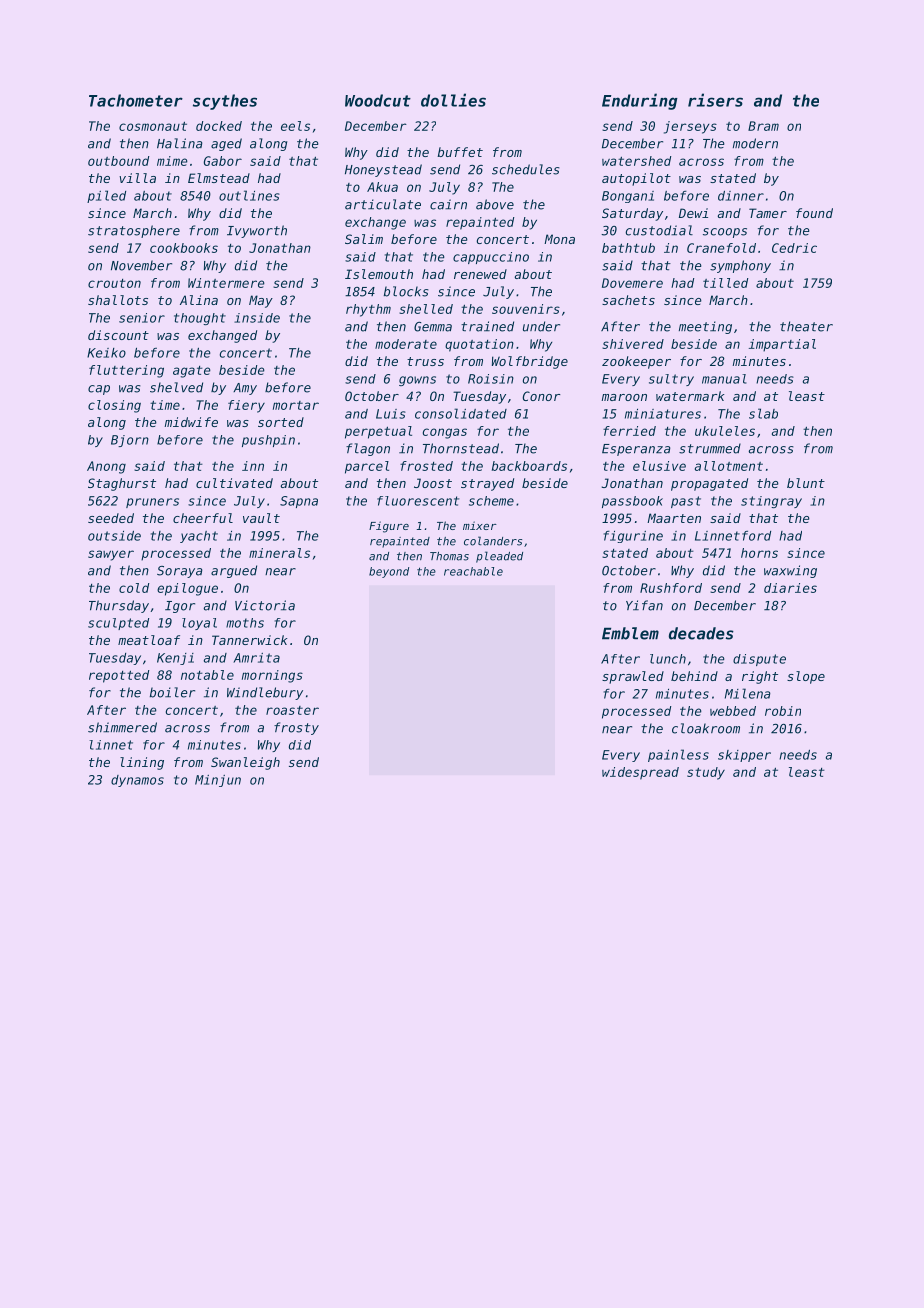  What do you see at coordinates (542, 396) in the screenshot?
I see `Conor` at bounding box center [542, 396].
